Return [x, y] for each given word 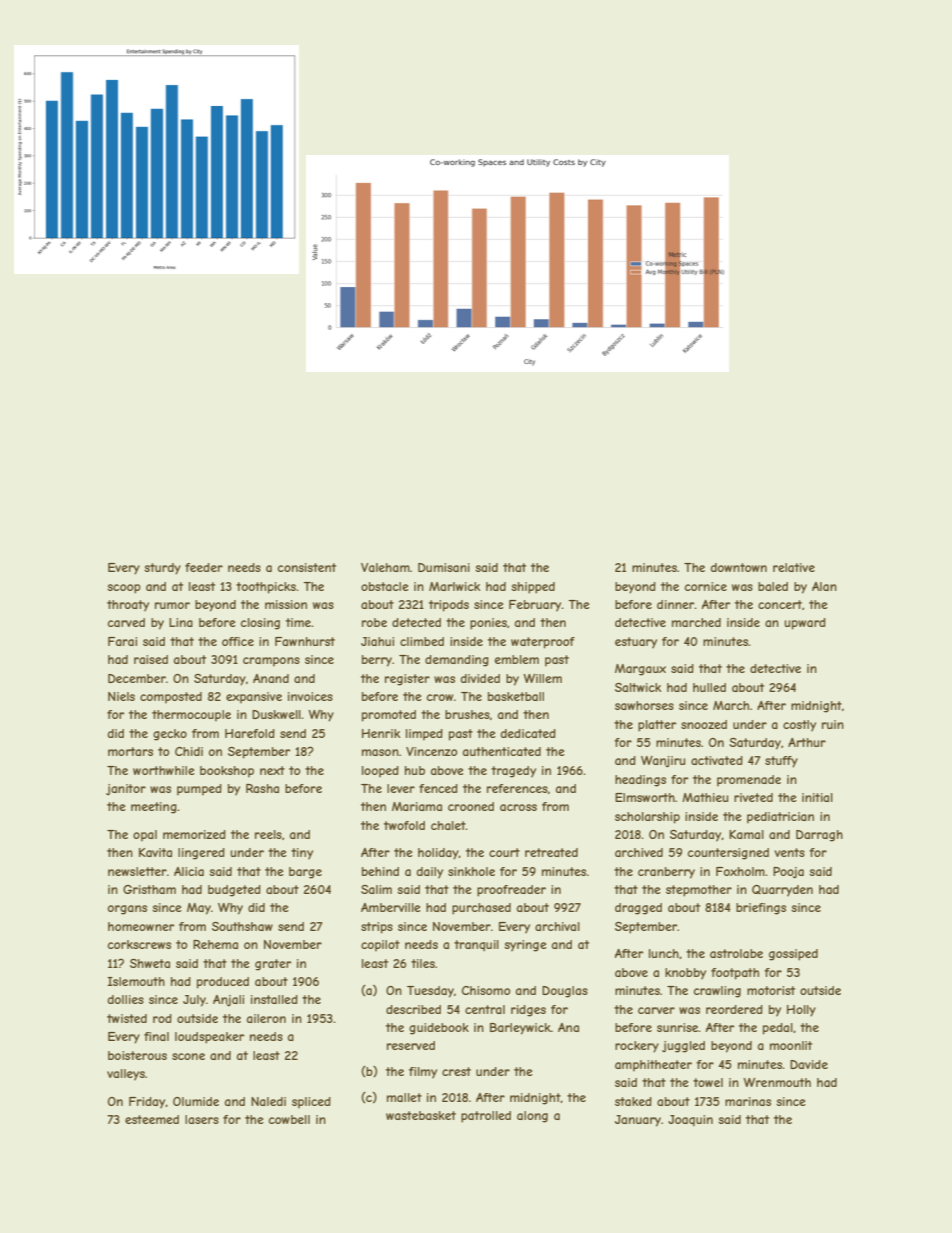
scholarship [647, 818]
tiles [423, 963]
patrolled [486, 1117]
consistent [307, 567]
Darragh [819, 836]
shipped [533, 588]
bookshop [227, 772]
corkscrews [139, 944]
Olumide [196, 1101]
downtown [739, 567]
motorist [771, 990]
